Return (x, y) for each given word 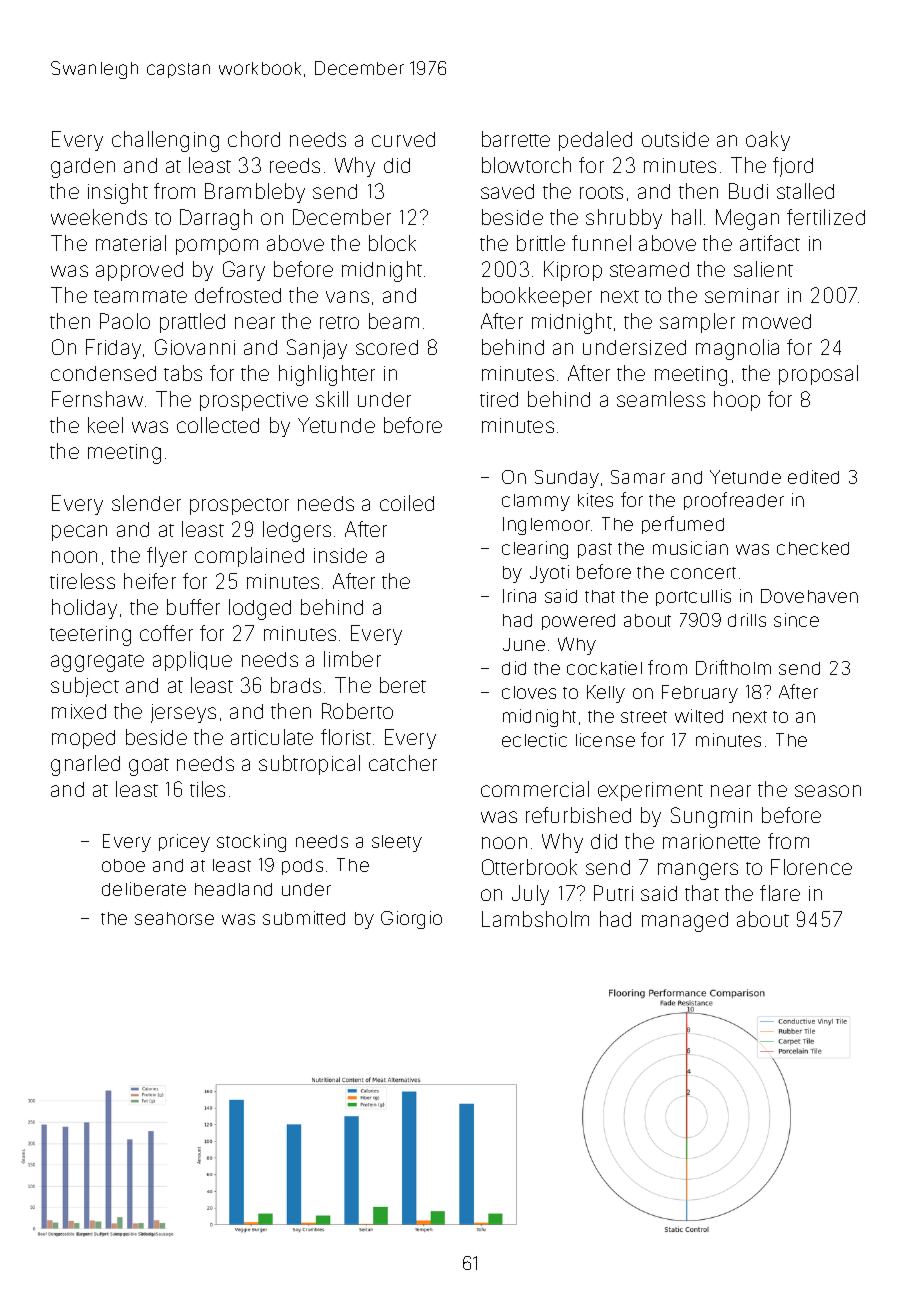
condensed (103, 373)
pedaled (595, 141)
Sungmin (711, 817)
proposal (818, 375)
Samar (638, 477)
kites (595, 500)
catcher (403, 763)
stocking (251, 843)
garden (83, 168)
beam (394, 321)
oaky (768, 141)
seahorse (174, 918)
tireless (82, 581)
